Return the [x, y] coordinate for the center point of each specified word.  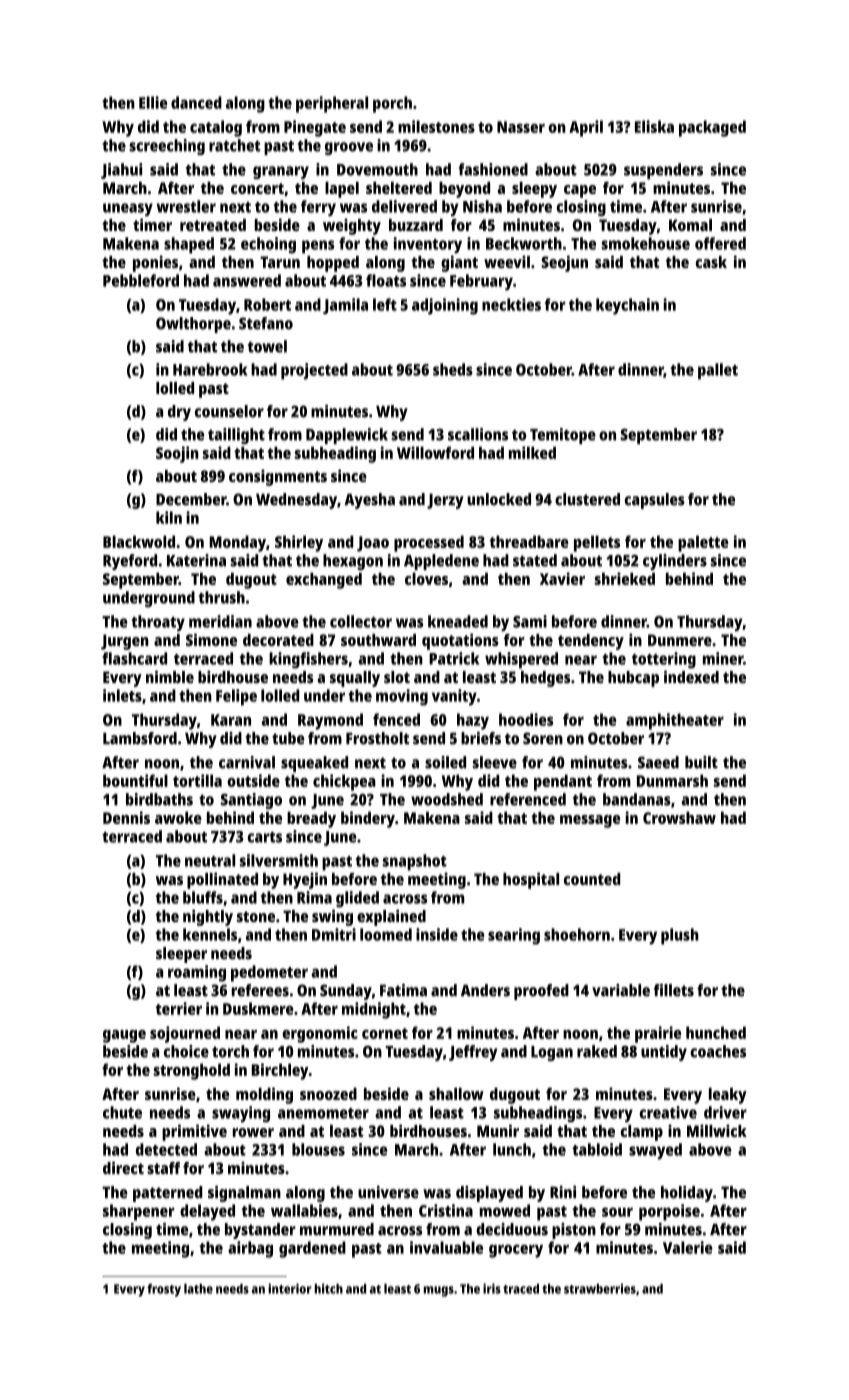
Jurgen [125, 642]
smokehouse [645, 243]
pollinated [222, 880]
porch [392, 104]
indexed [691, 676]
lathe [198, 1289]
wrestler [186, 206]
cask [711, 262]
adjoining [445, 306]
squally [355, 679]
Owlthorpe [193, 325]
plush [680, 936]
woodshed [447, 799]
